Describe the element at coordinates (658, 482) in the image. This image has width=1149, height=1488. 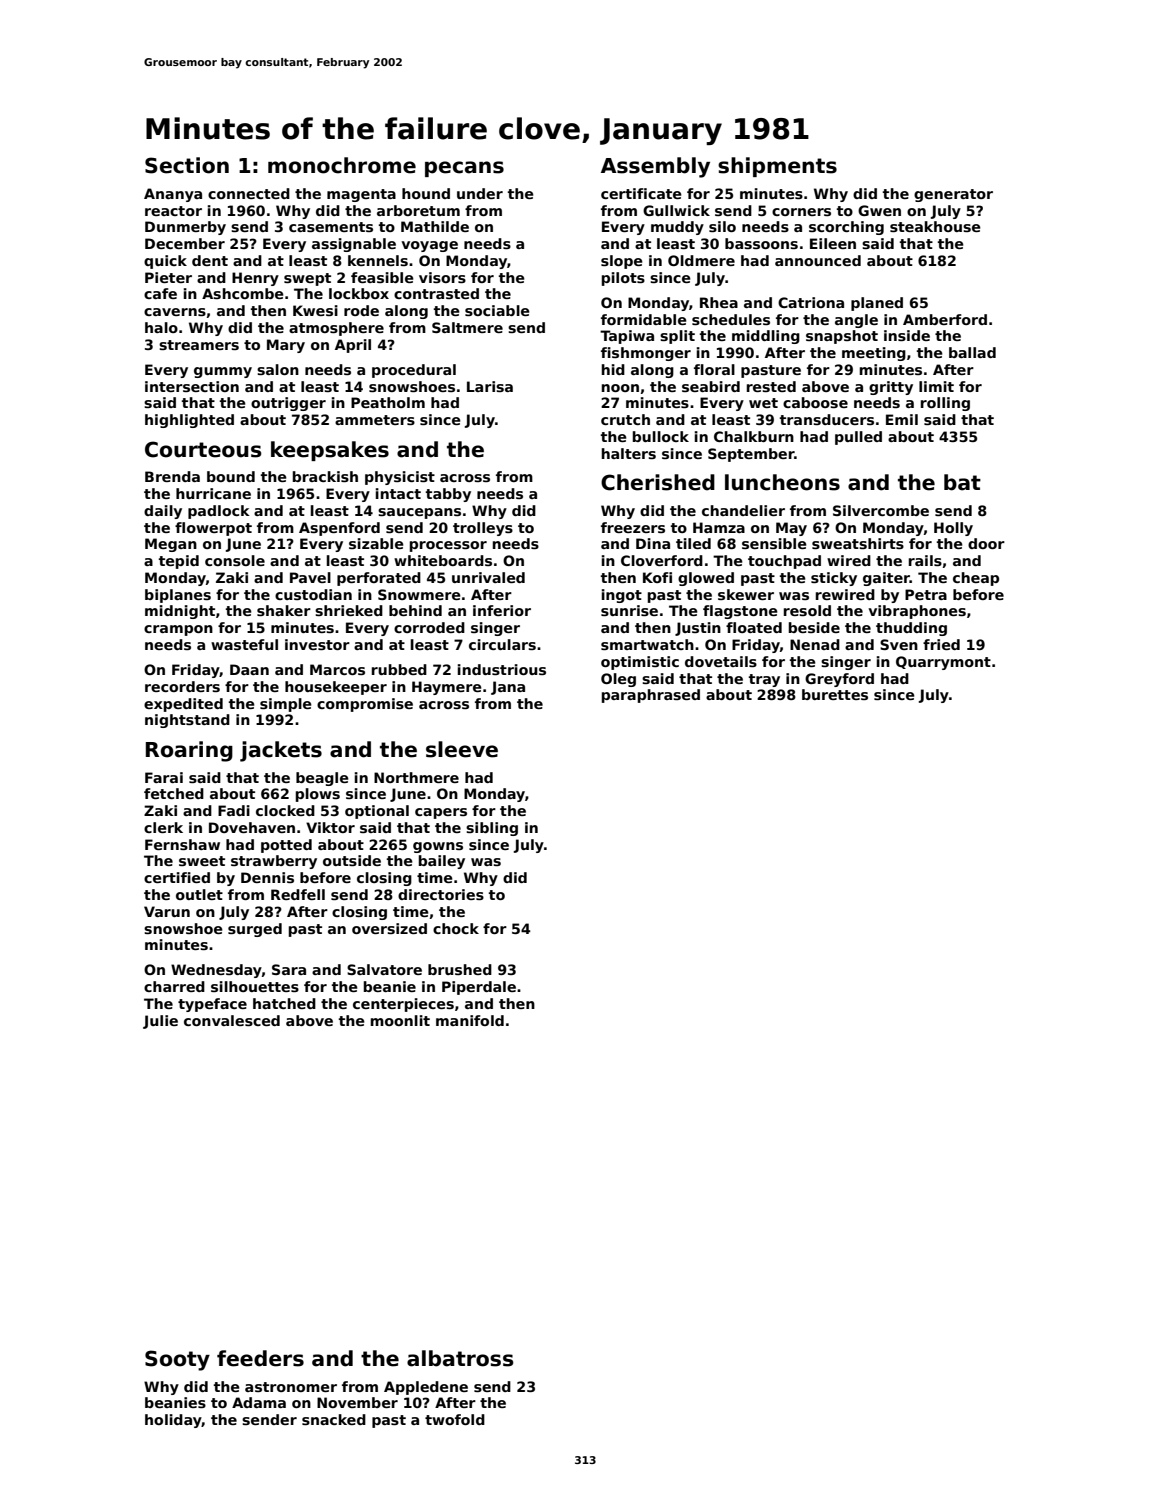
I see `Cherished` at that location.
